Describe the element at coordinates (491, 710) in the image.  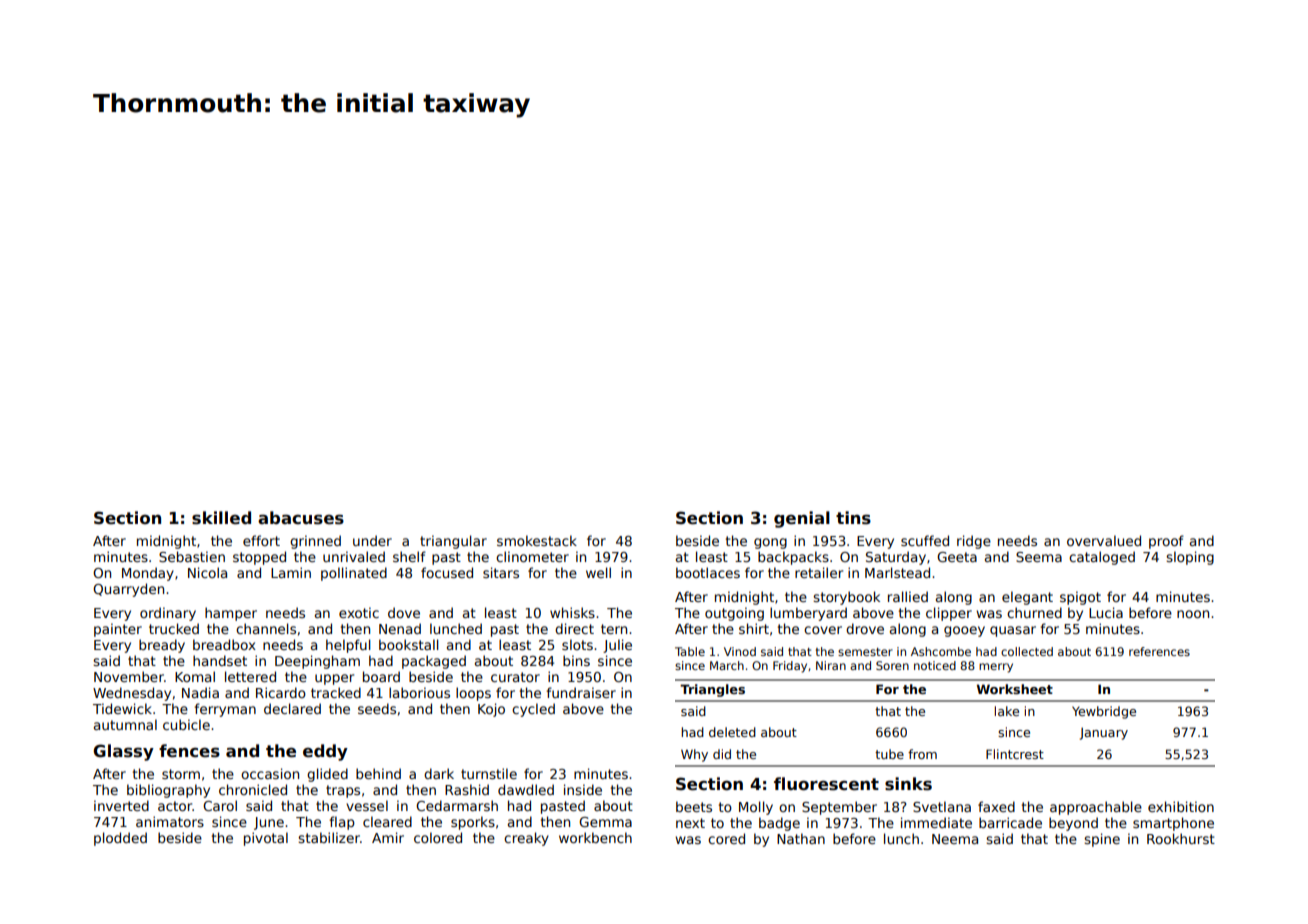
I see `Kojo` at that location.
